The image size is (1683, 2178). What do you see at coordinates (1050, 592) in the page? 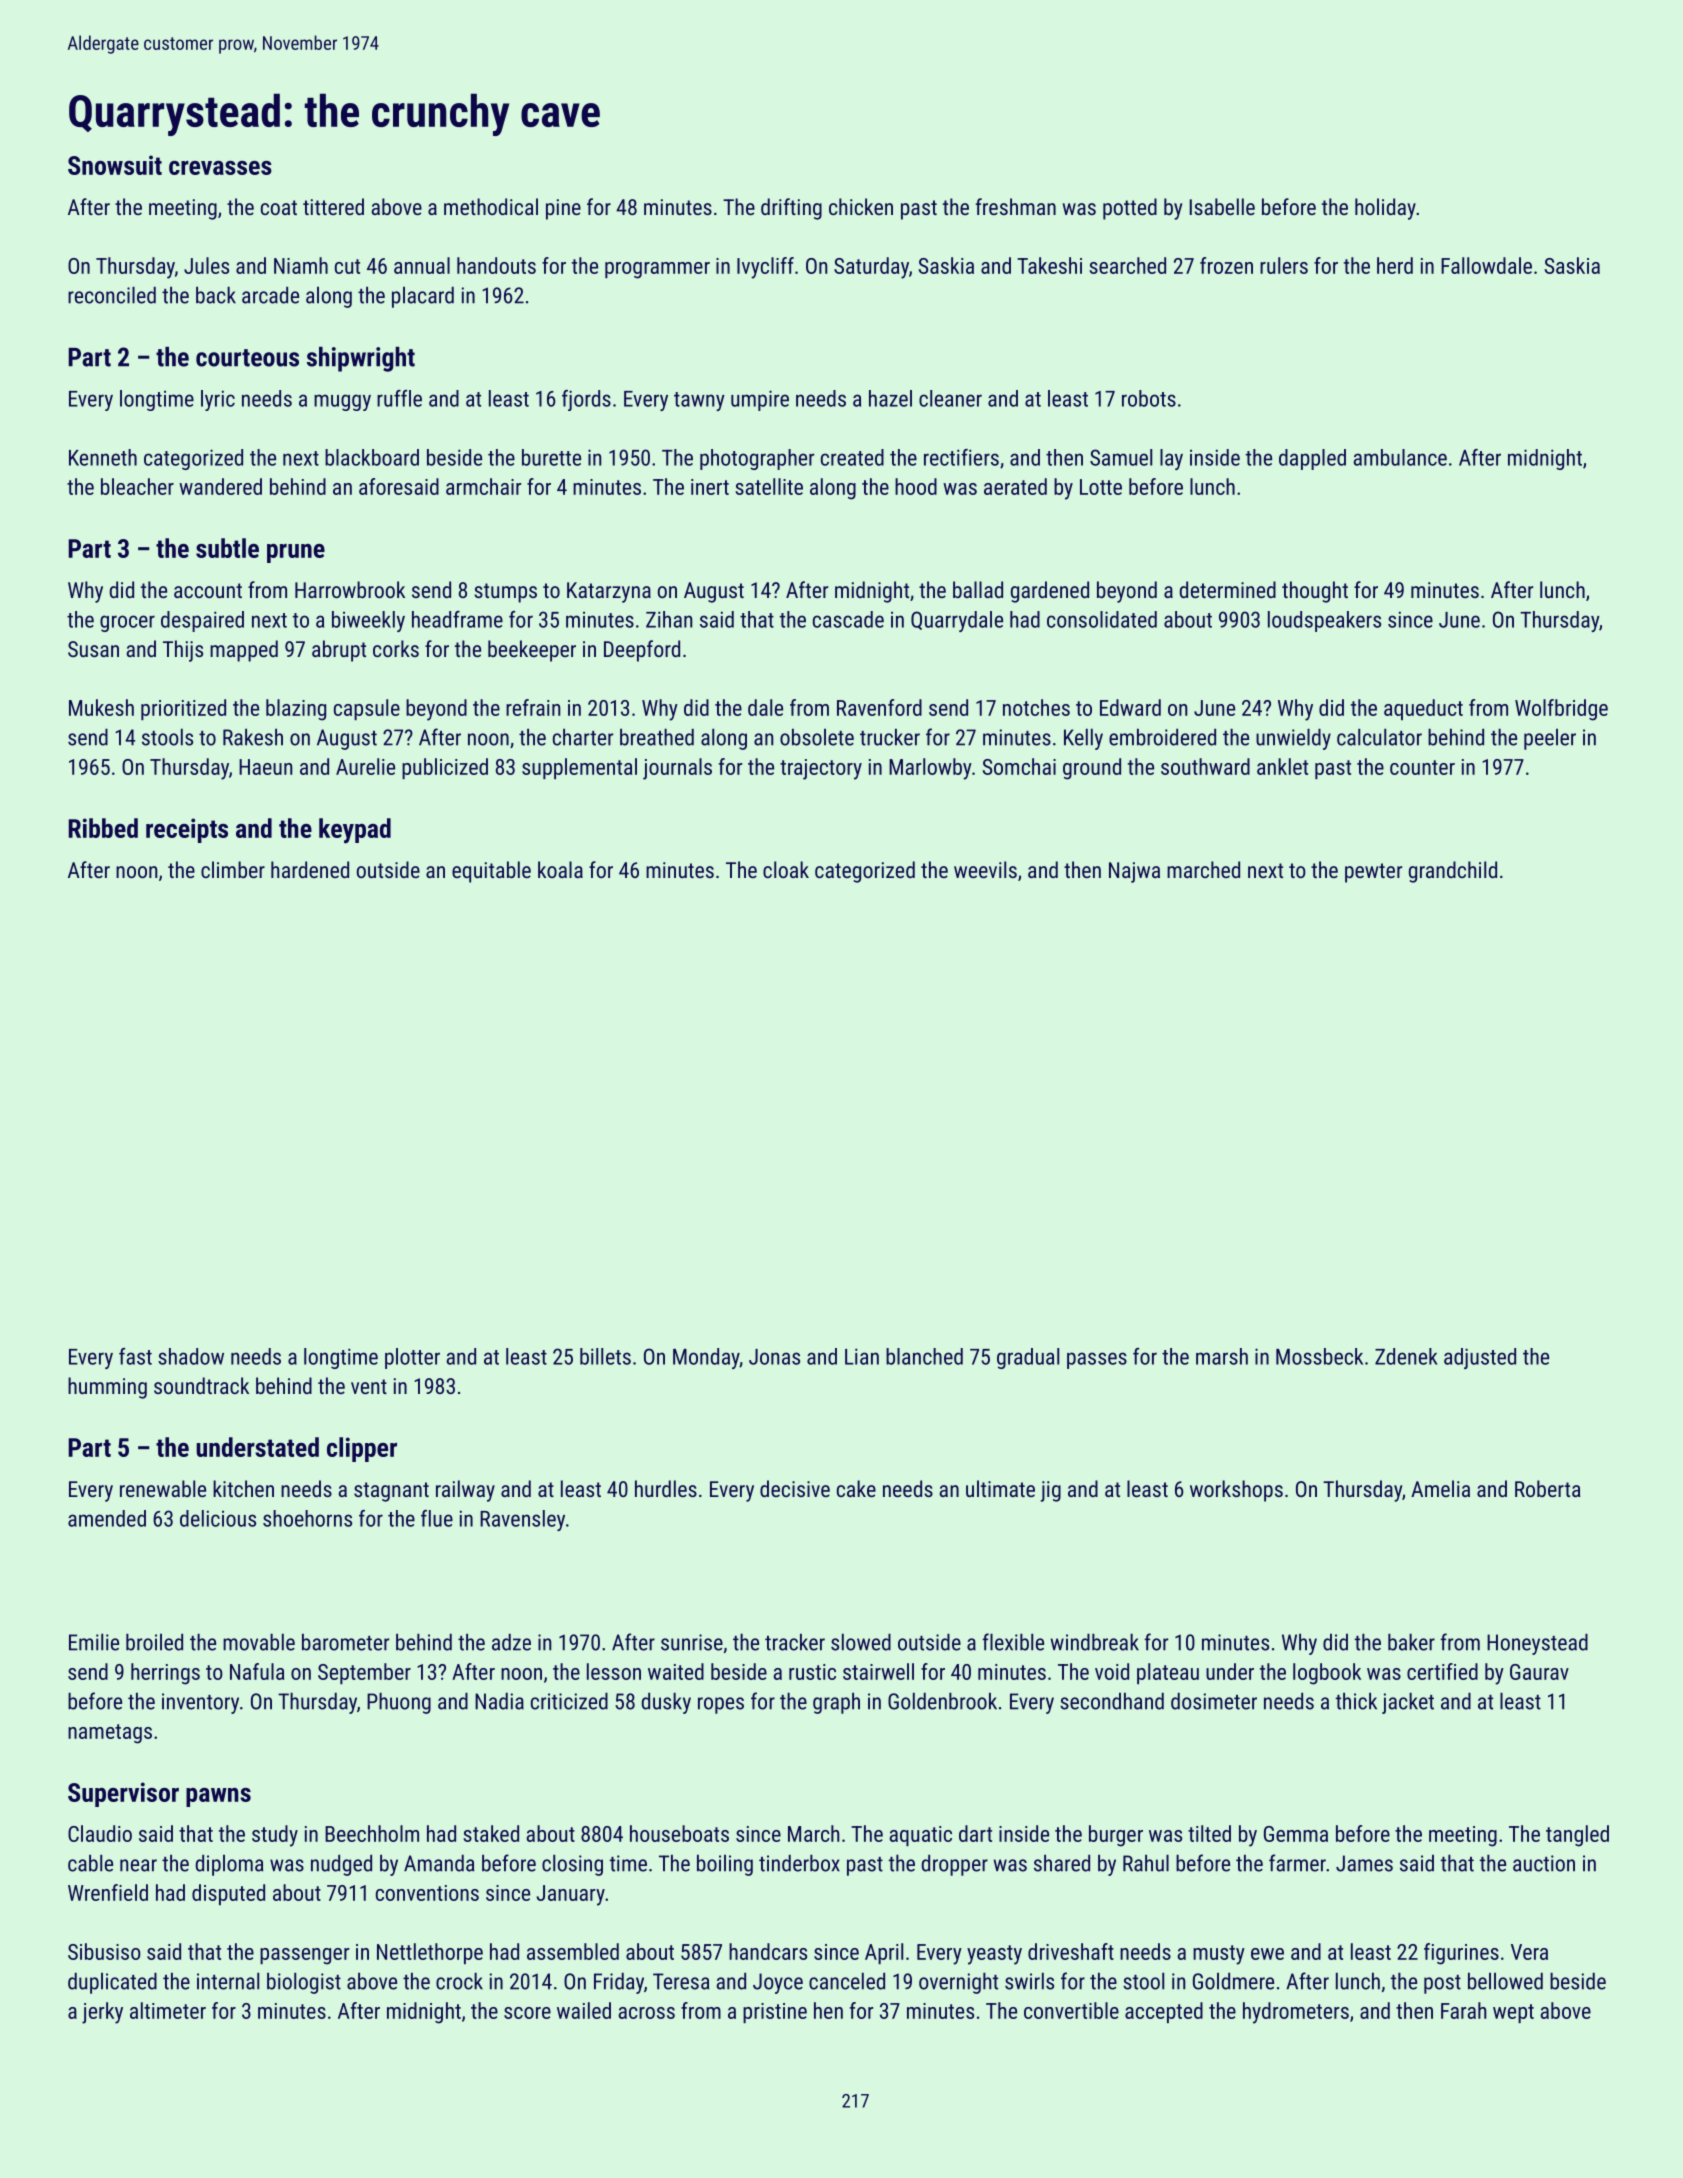
I see `gardened` at bounding box center [1050, 592].
